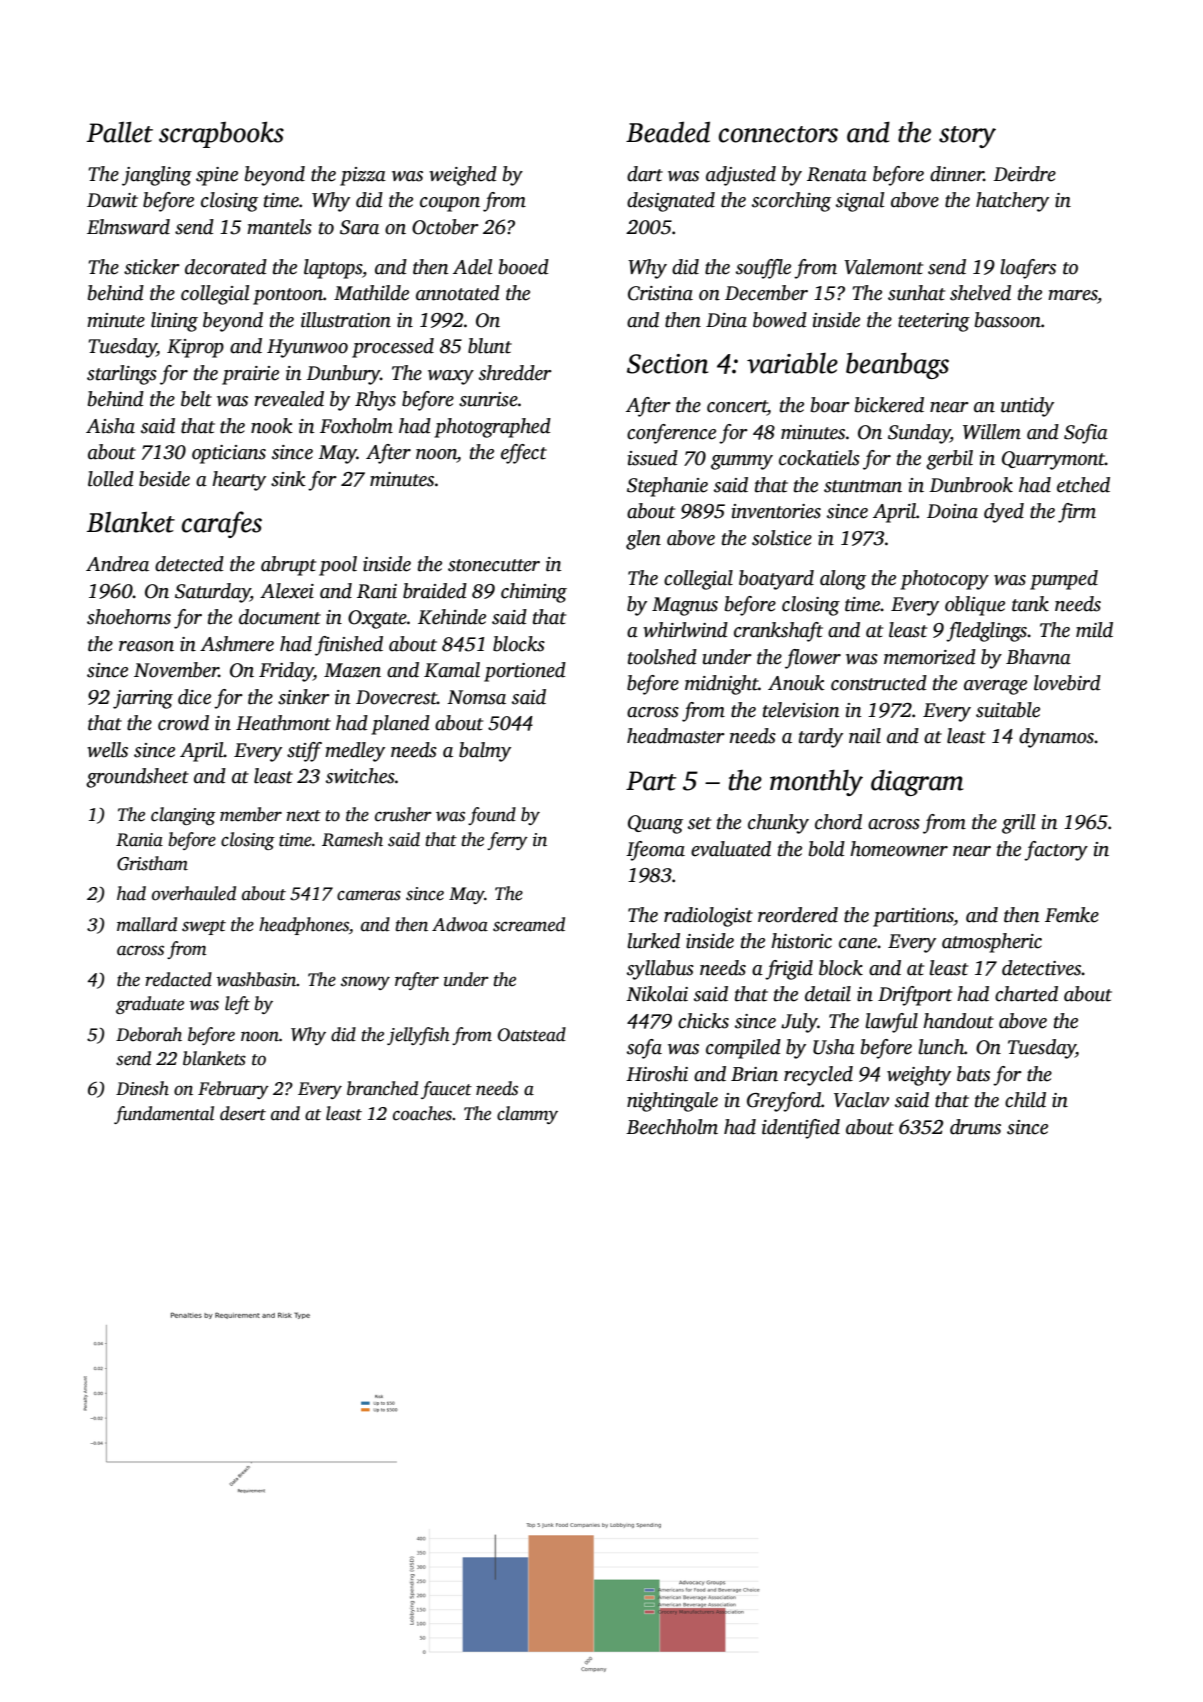 The height and width of the image is (1702, 1203). What do you see at coordinates (672, 1127) in the image?
I see `Beechholm` at bounding box center [672, 1127].
